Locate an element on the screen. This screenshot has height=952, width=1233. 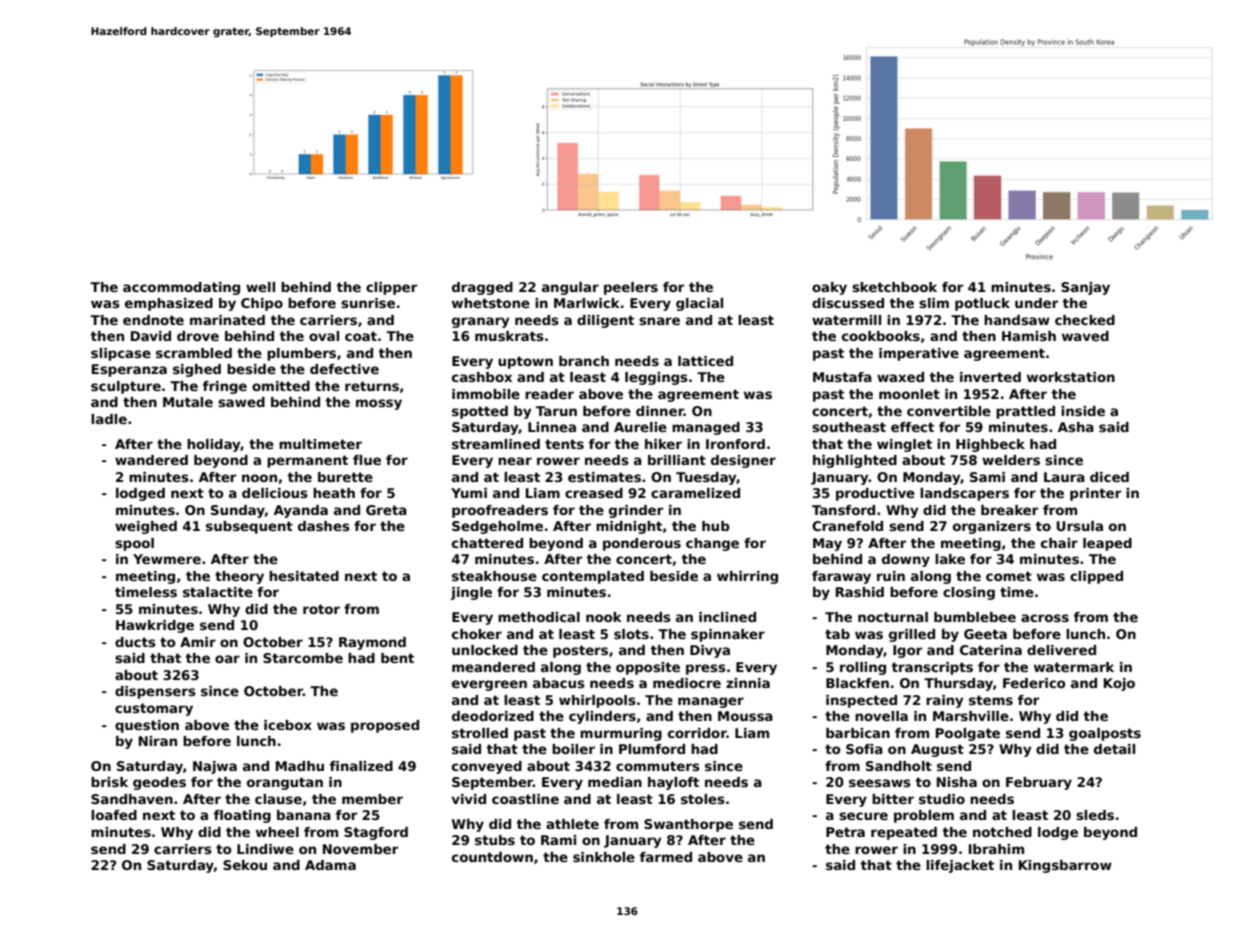
Sanjay is located at coordinates (1085, 288).
